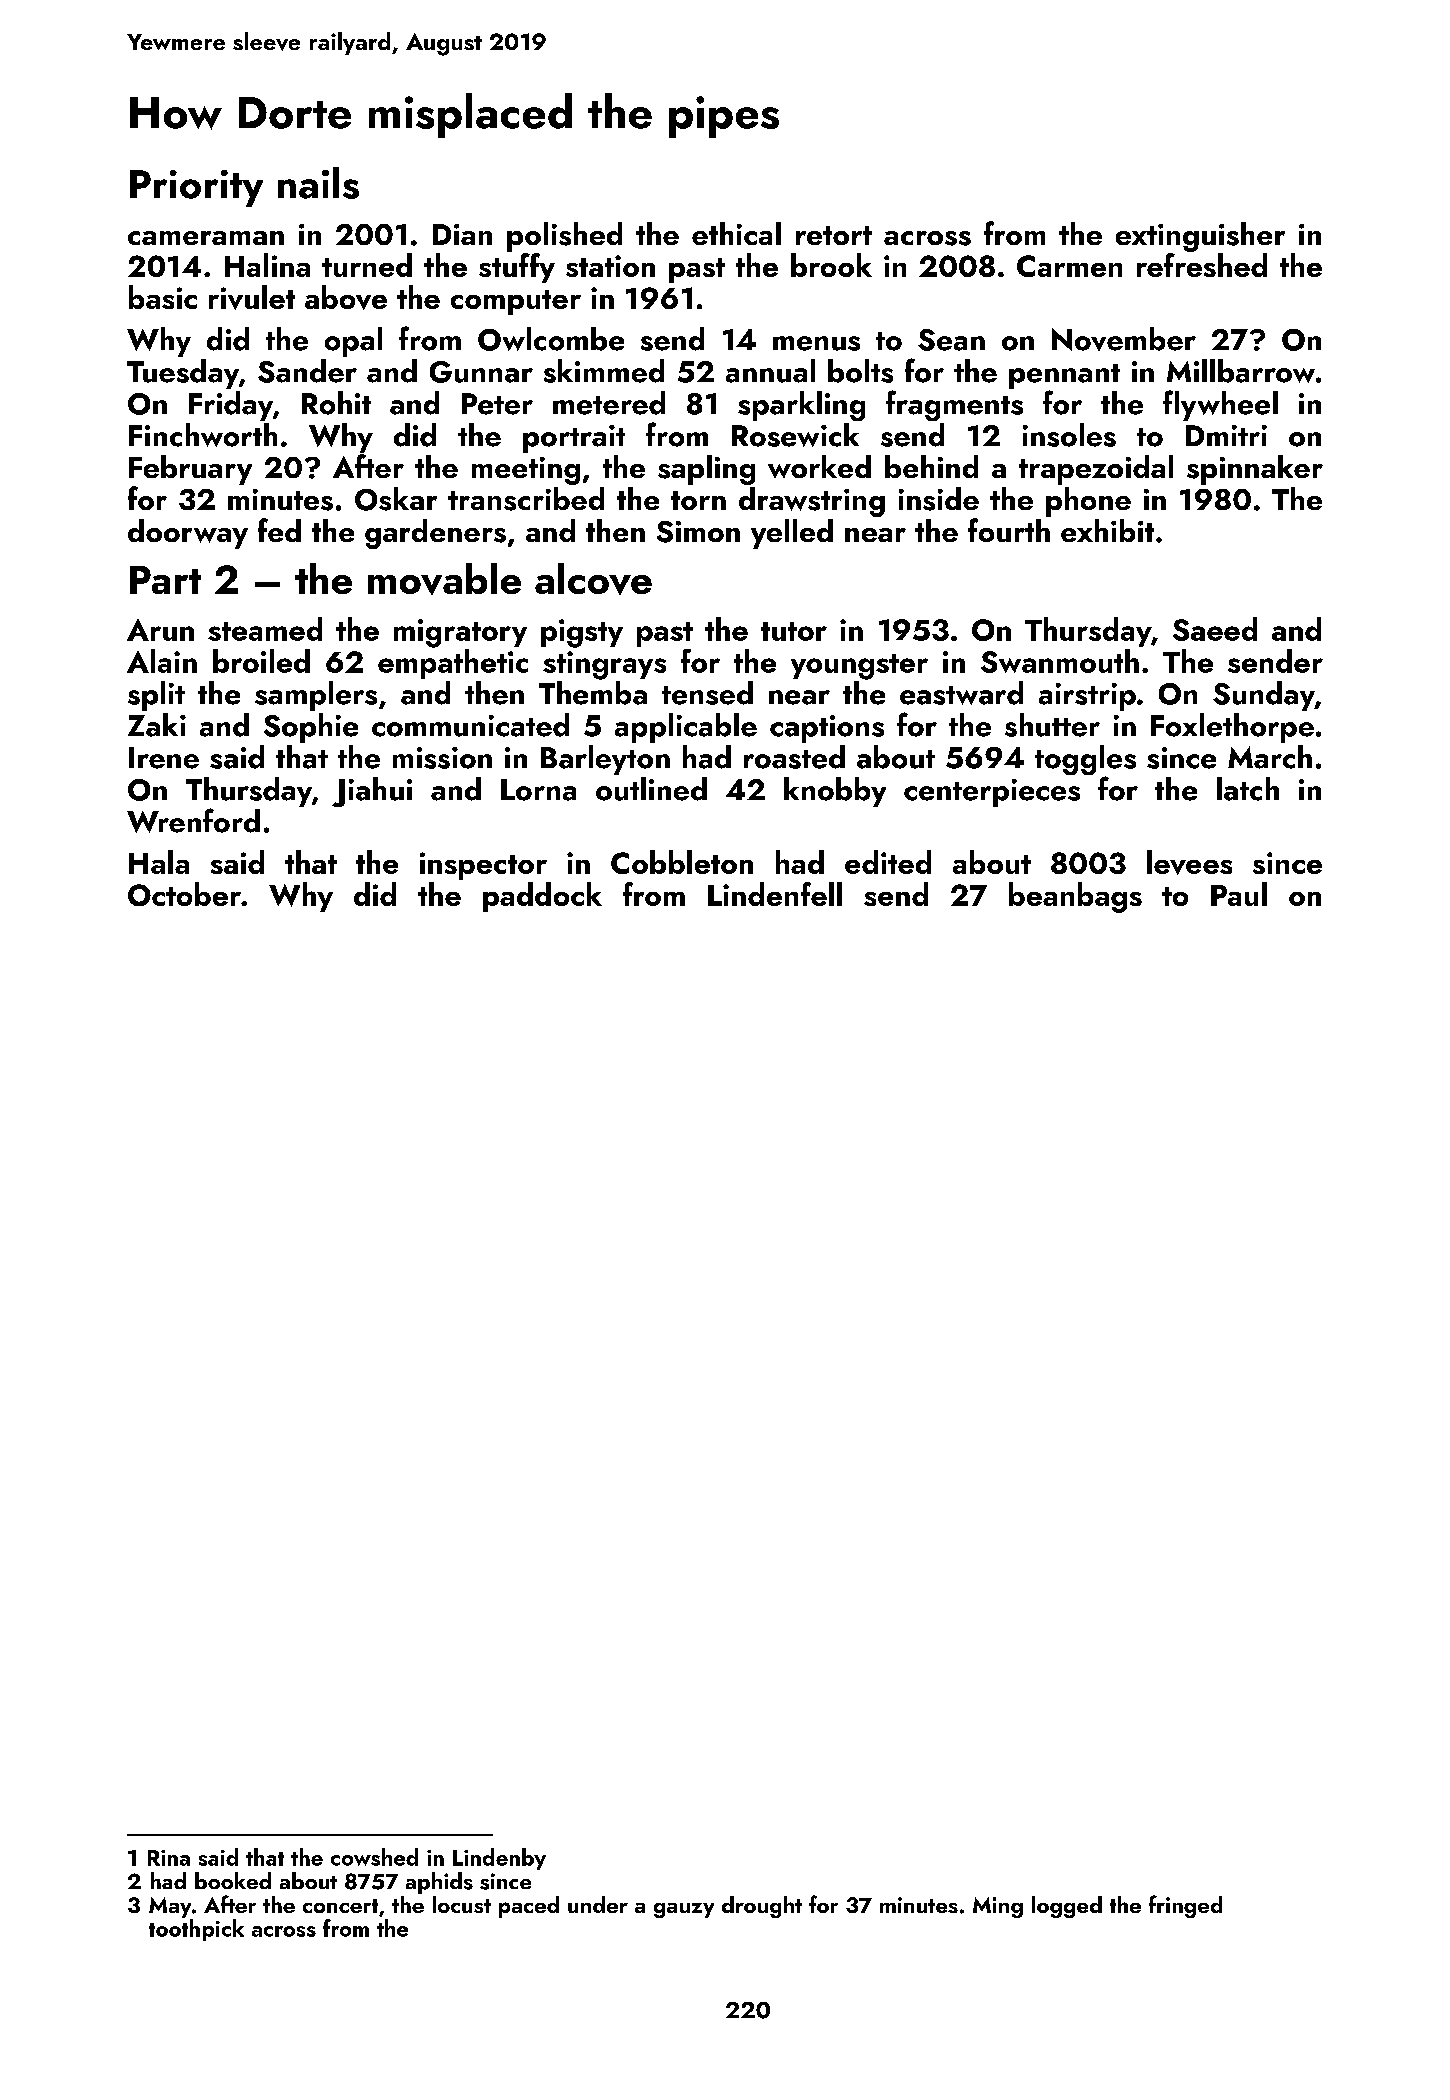  What do you see at coordinates (184, 894) in the document?
I see `October` at bounding box center [184, 894].
